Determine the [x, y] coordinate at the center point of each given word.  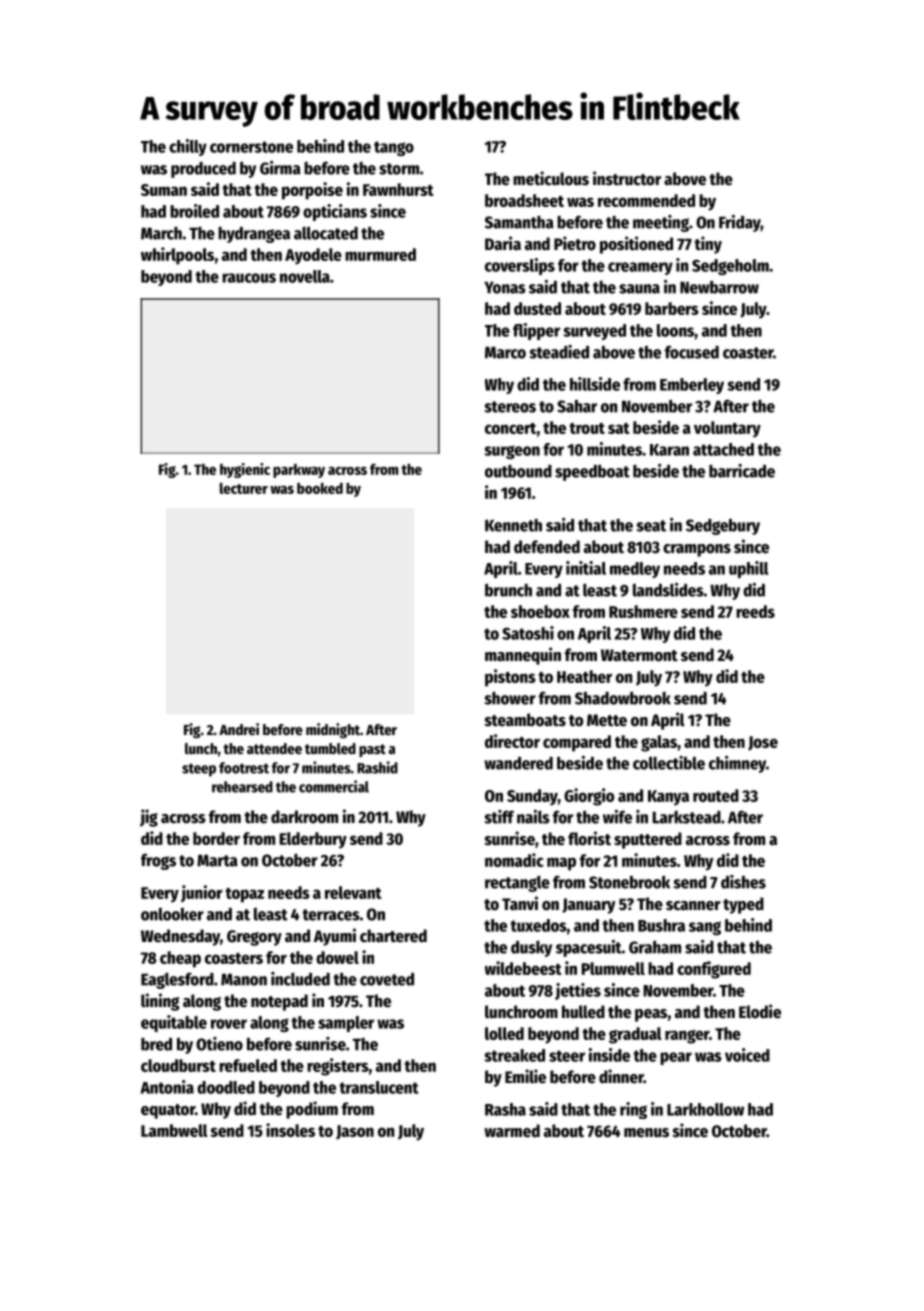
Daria [503, 243]
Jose [763, 743]
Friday [740, 223]
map [561, 864]
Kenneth [513, 525]
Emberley [692, 386]
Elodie [760, 1011]
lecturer [244, 488]
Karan [669, 450]
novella [305, 276]
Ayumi [335, 937]
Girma [280, 168]
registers [338, 1067]
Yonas [505, 288]
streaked [514, 1055]
